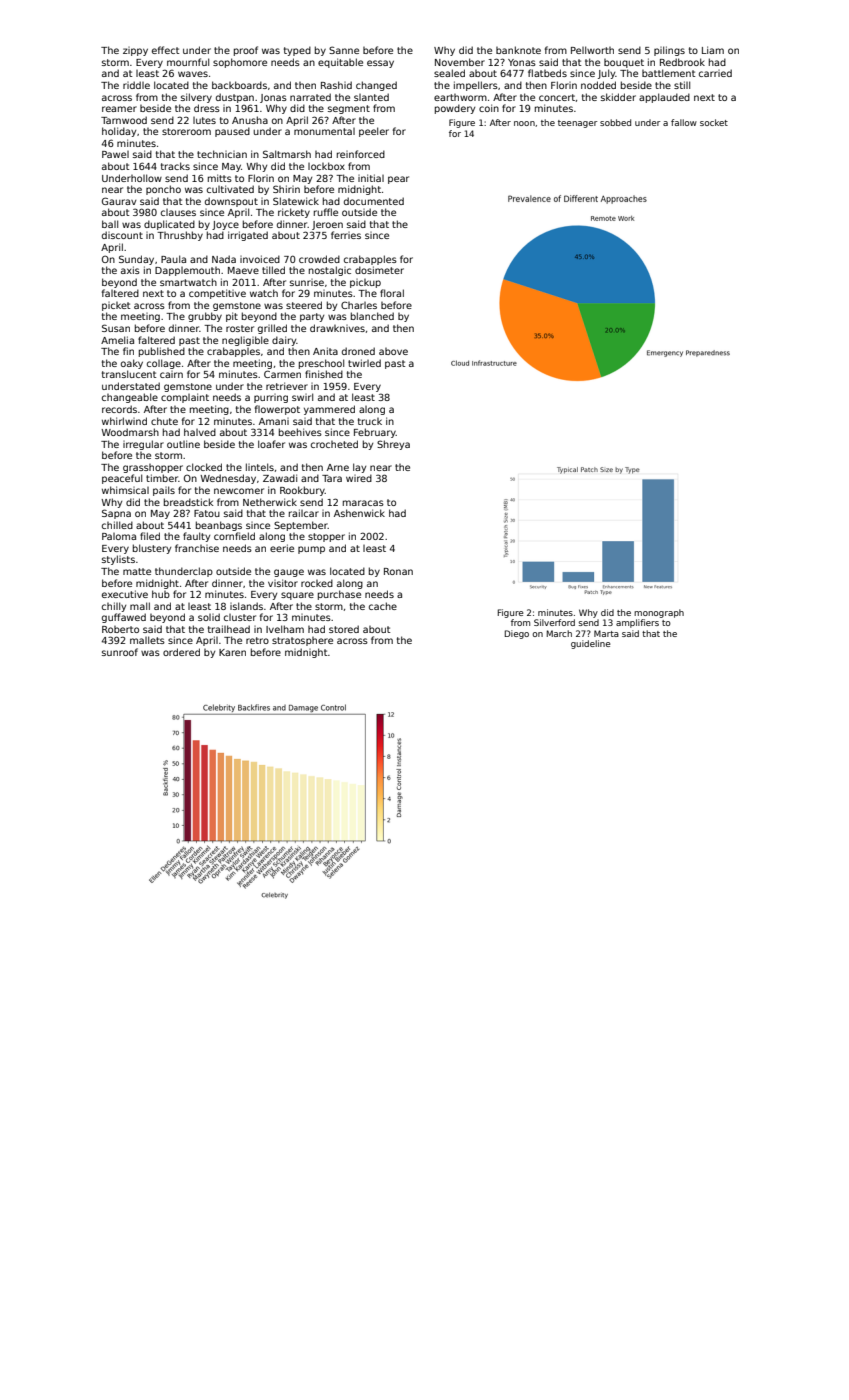 This screenshot has width=849, height=1400. What do you see at coordinates (240, 617) in the screenshot?
I see `cluster` at bounding box center [240, 617].
